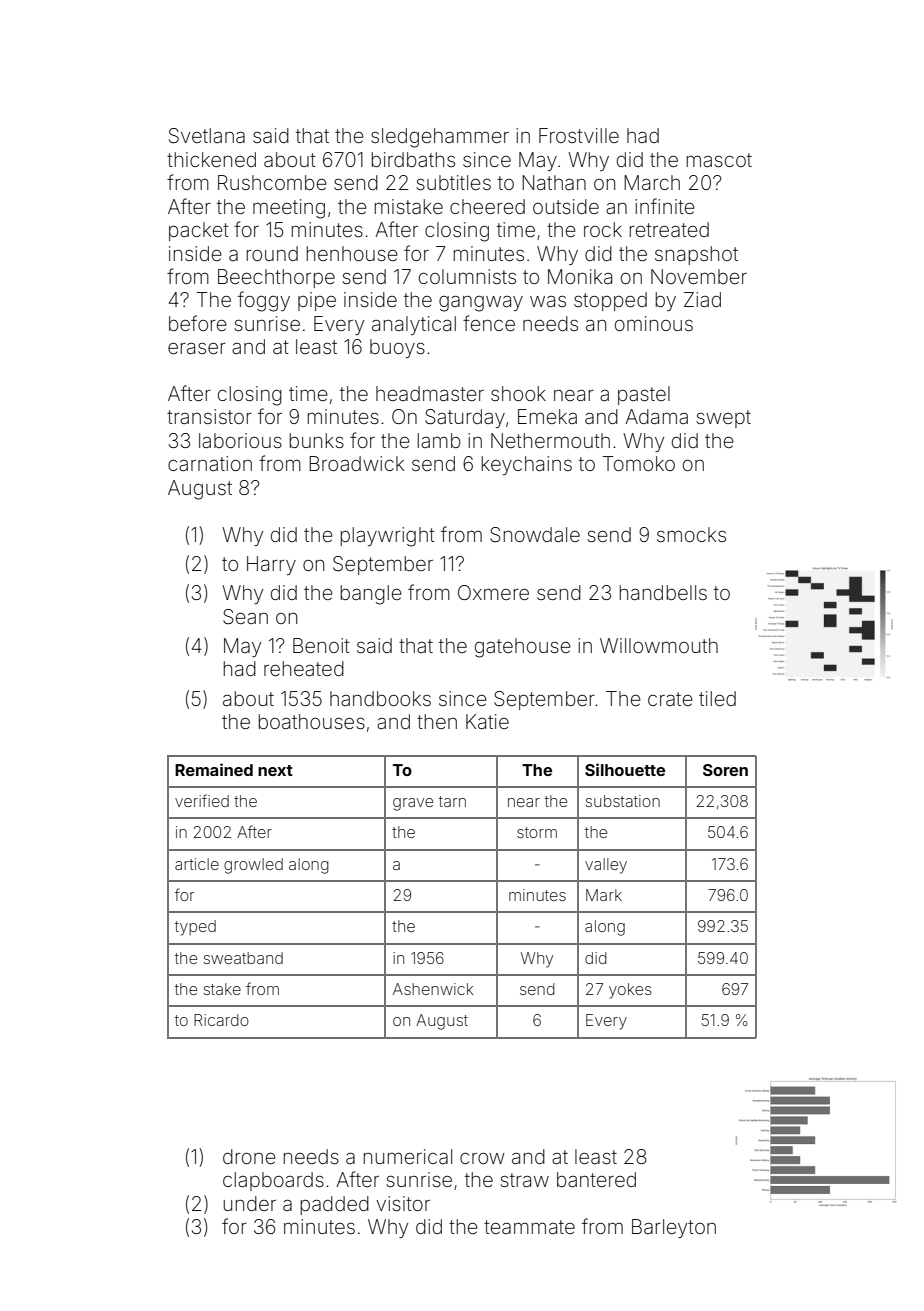 The height and width of the screenshot is (1311, 924). What do you see at coordinates (579, 135) in the screenshot?
I see `Frostville` at bounding box center [579, 135].
